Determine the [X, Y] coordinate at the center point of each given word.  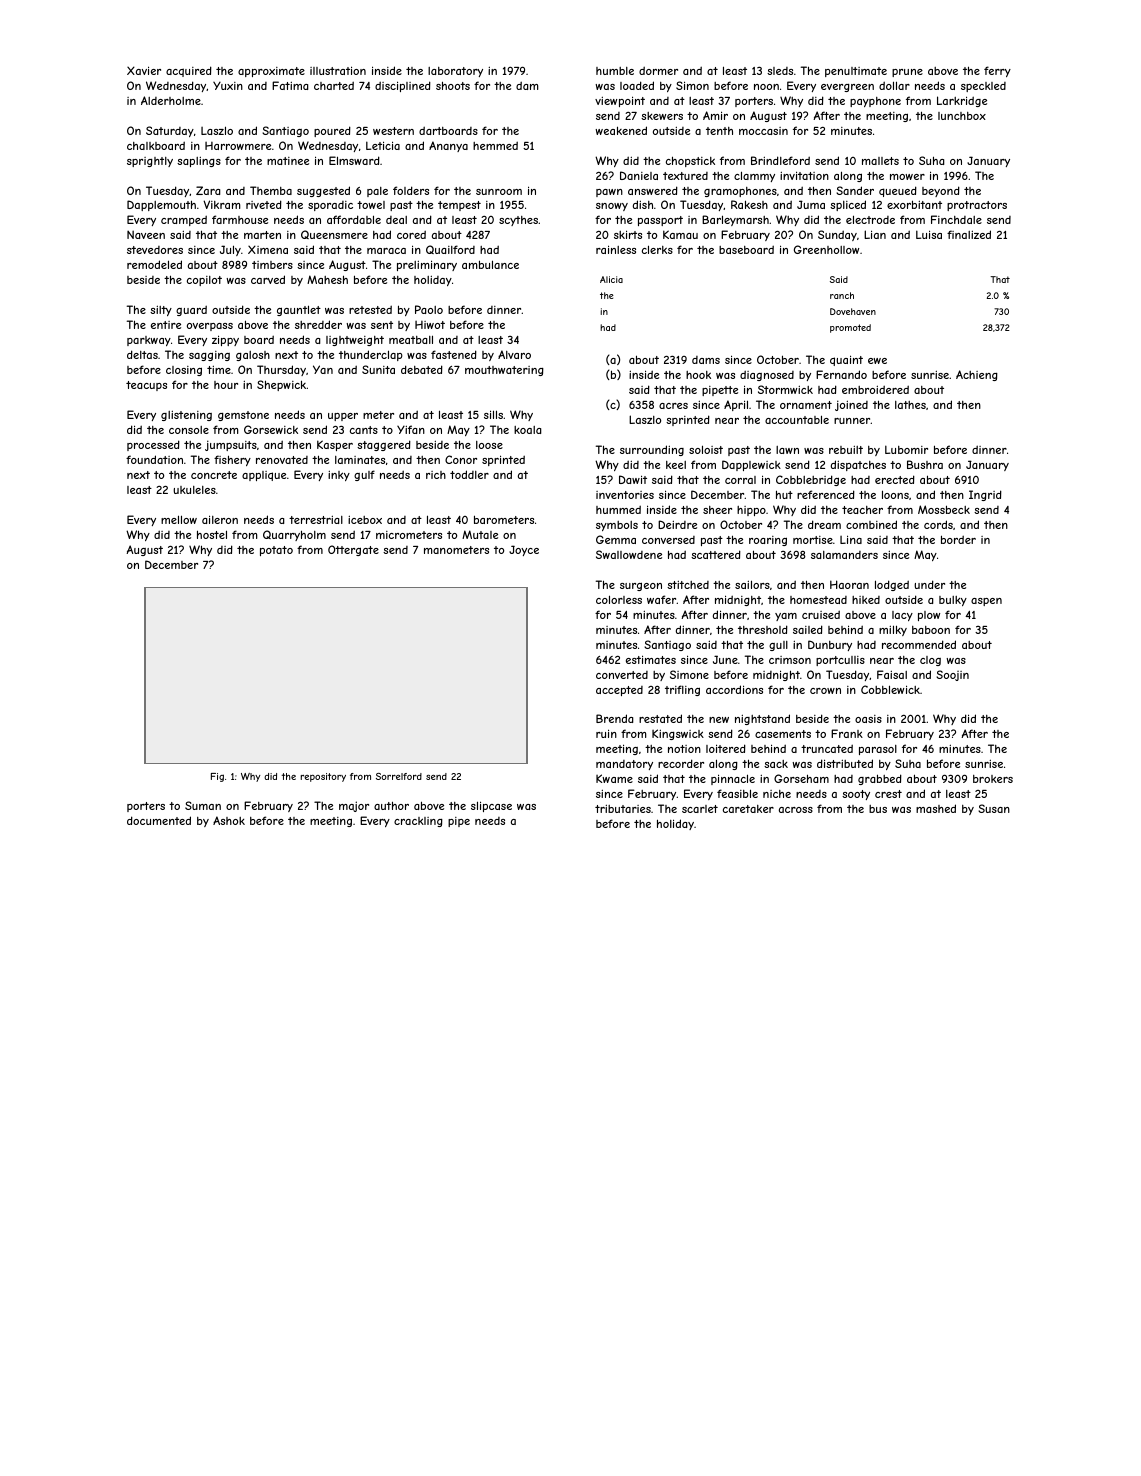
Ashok [229, 820]
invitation [804, 175]
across [796, 810]
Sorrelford [399, 776]
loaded [637, 85]
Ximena [268, 249]
